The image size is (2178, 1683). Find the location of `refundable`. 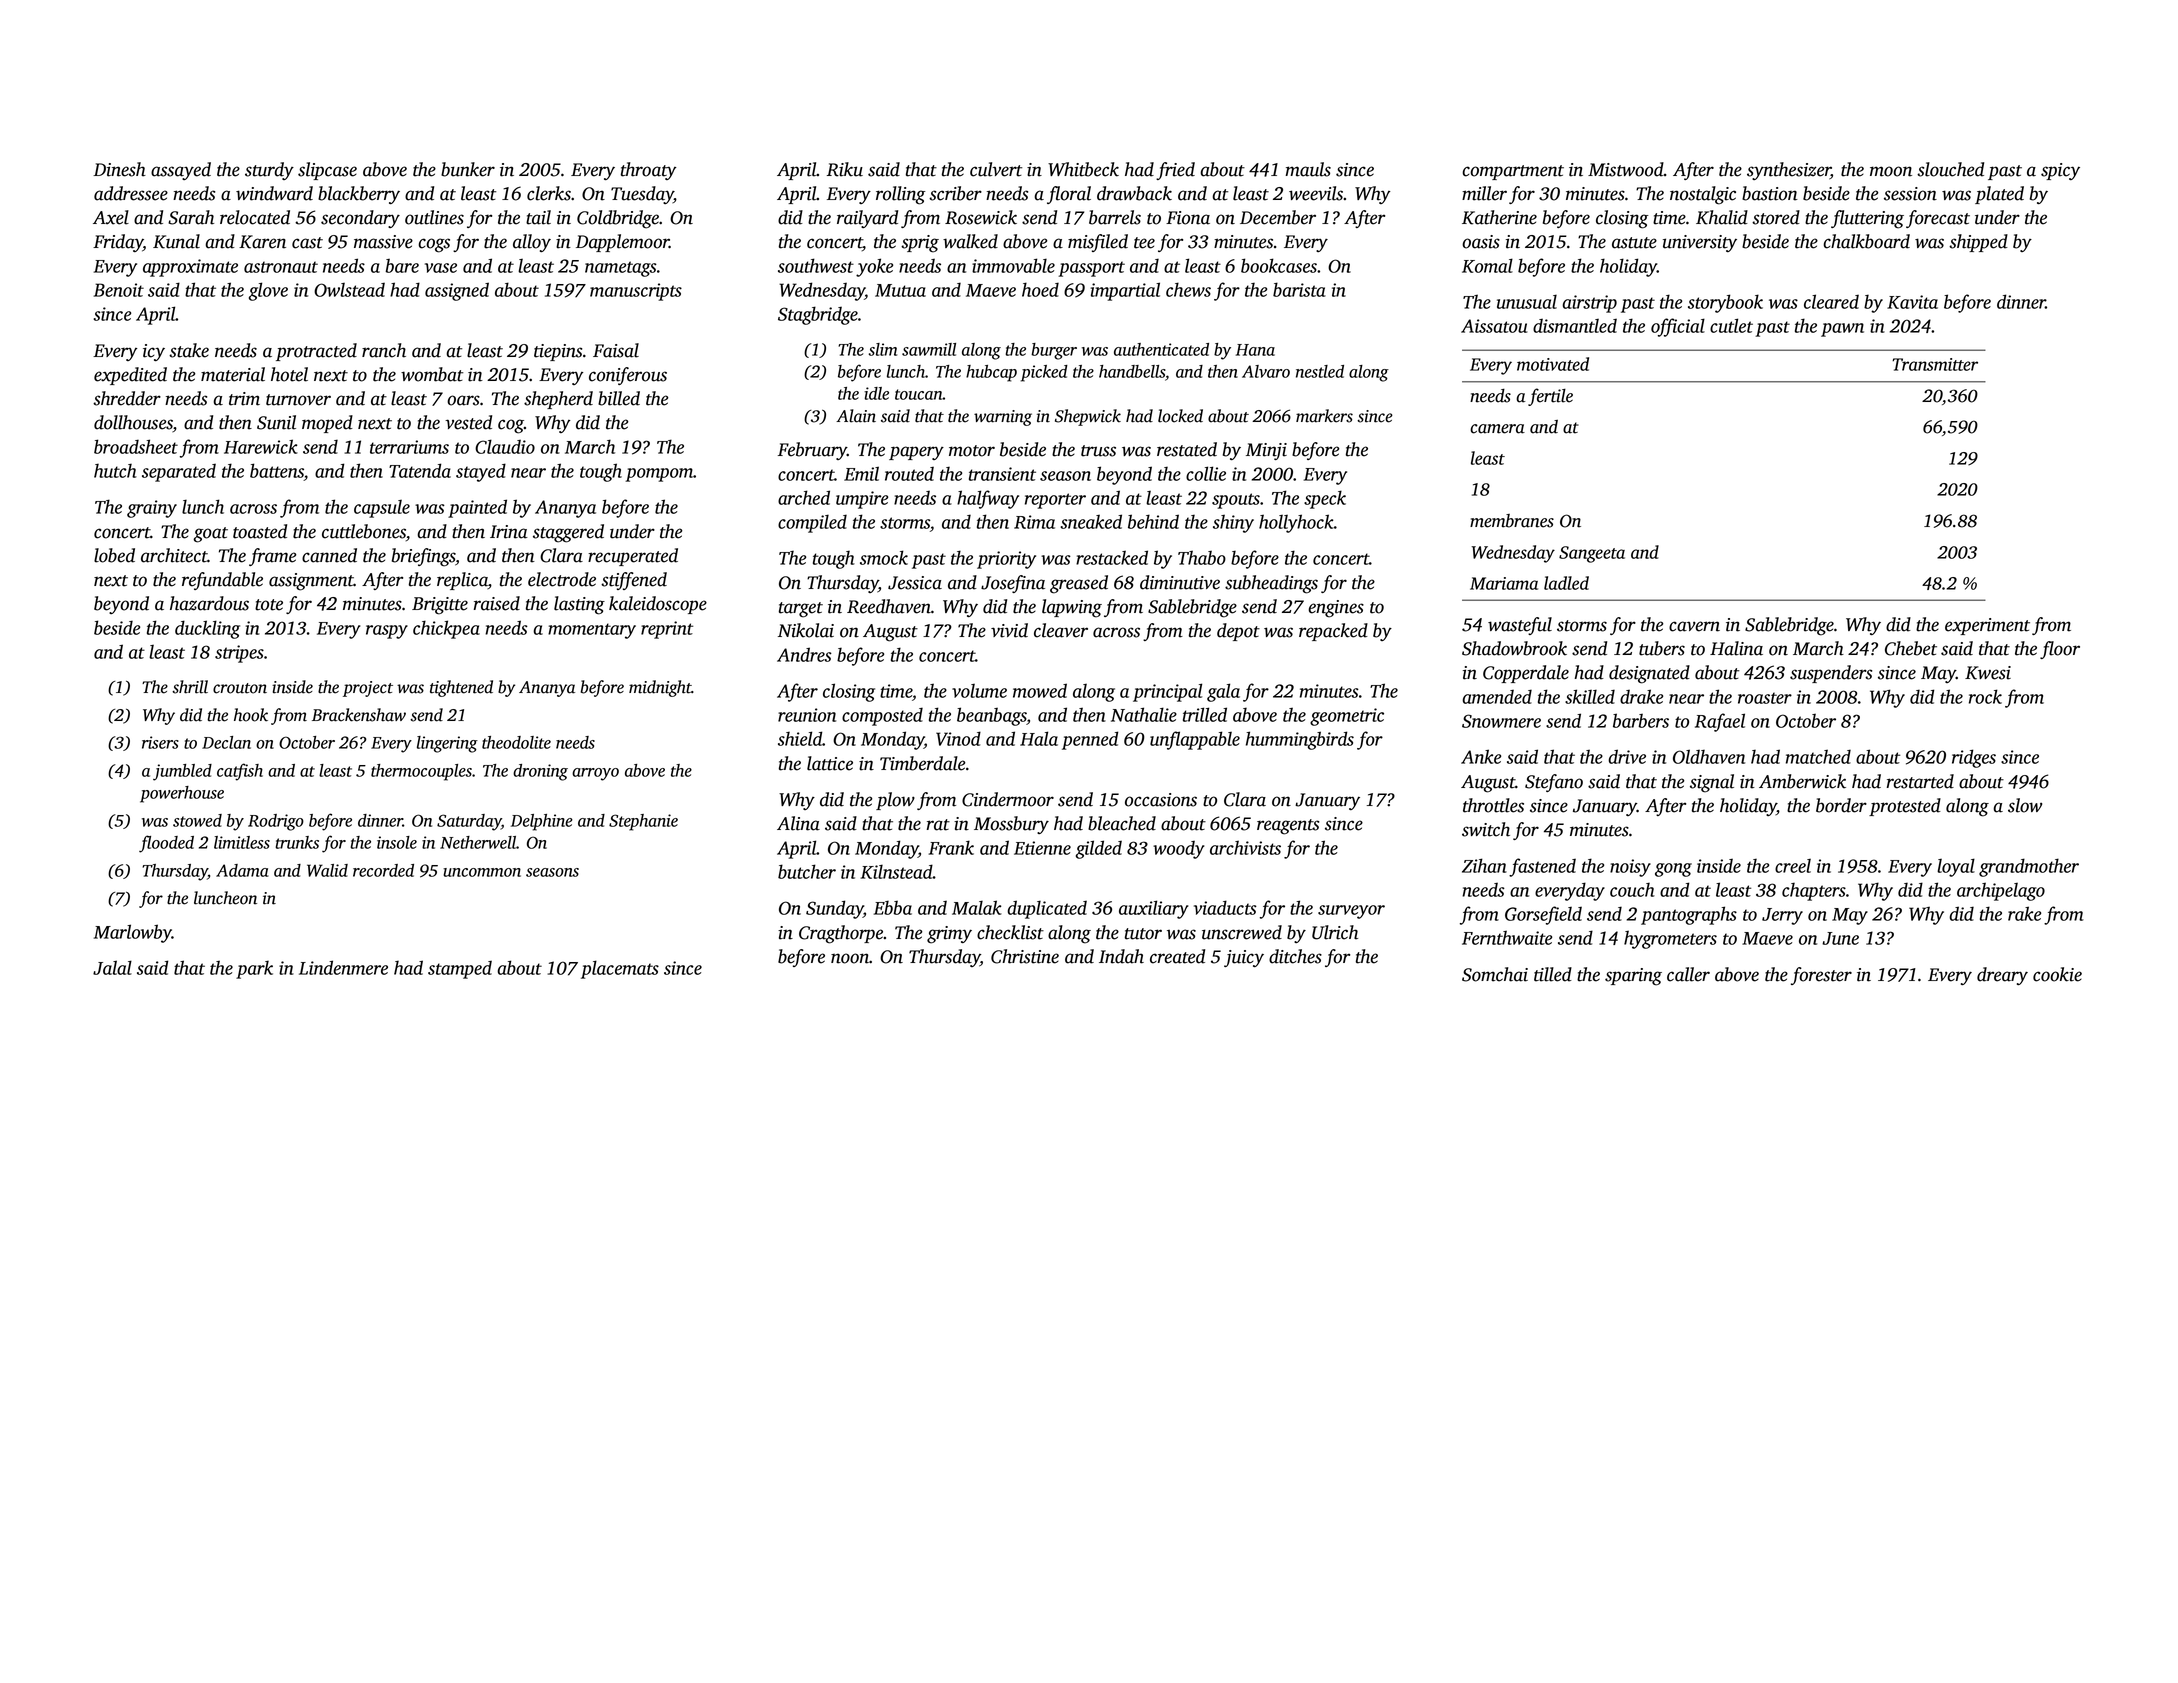

refundable is located at coordinates (222, 581).
